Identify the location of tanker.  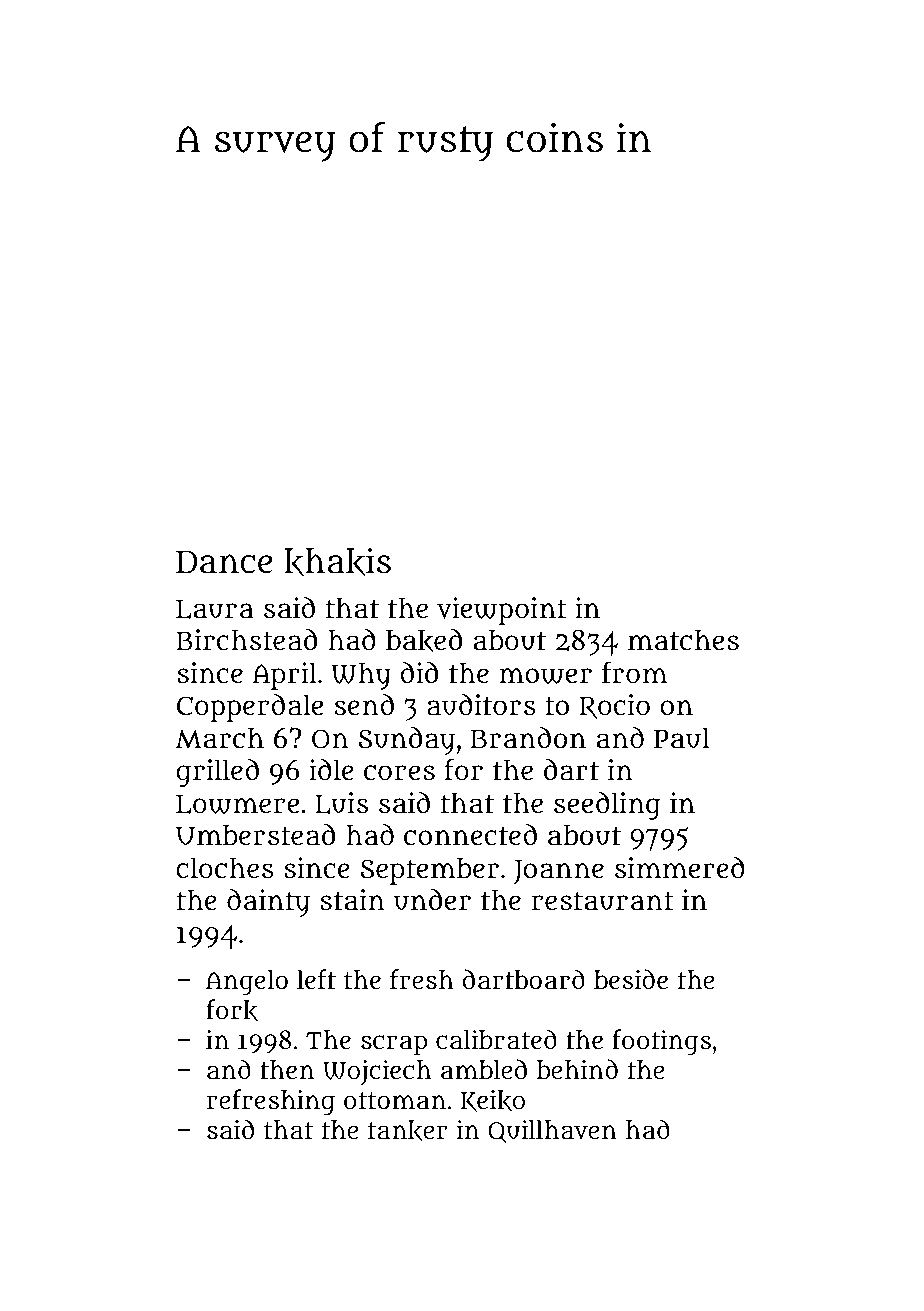
(408, 1130).
